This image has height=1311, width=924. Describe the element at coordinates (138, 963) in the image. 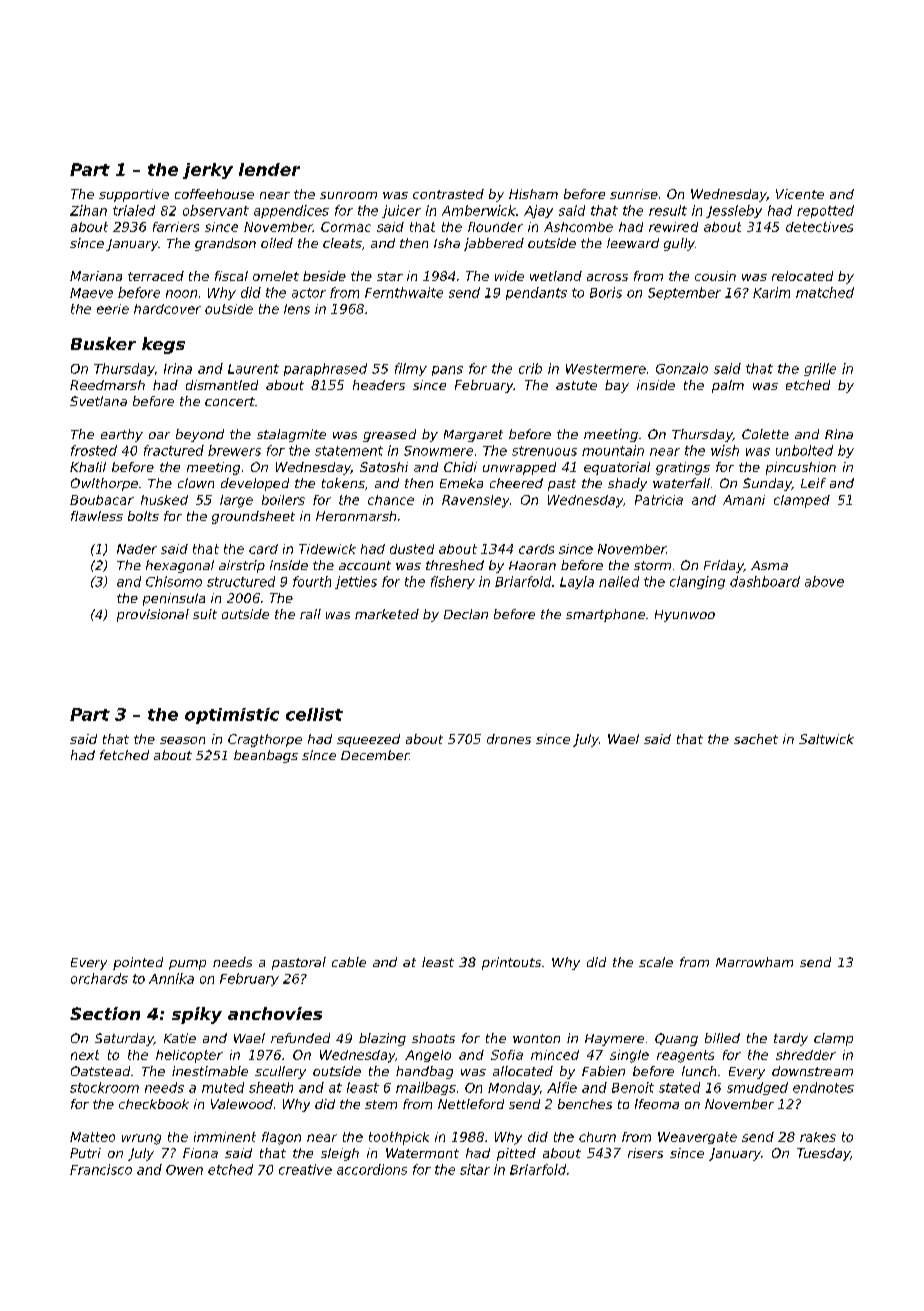

I see `pointed` at that location.
